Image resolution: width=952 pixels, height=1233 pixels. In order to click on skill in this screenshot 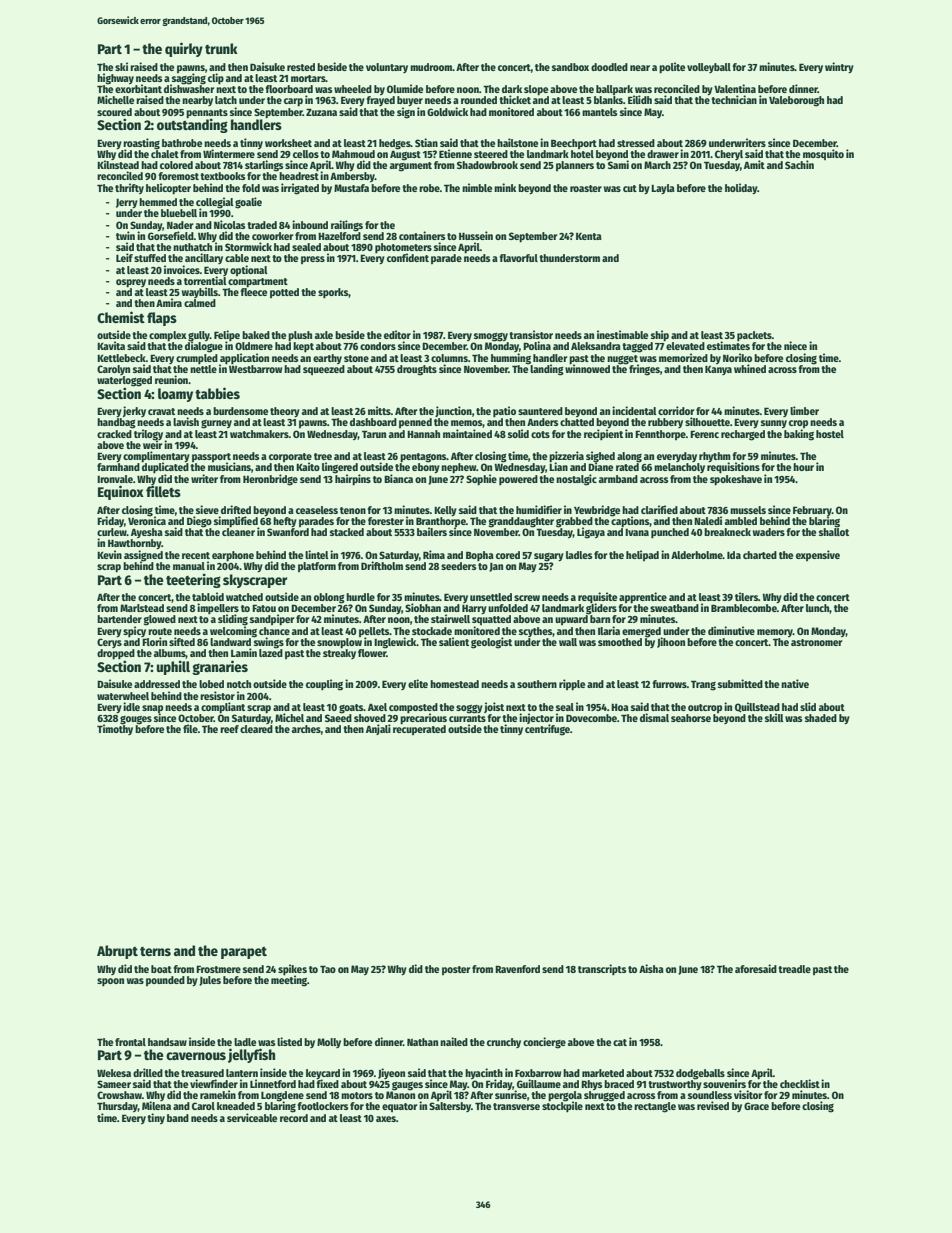, I will do `click(774, 717)`.
